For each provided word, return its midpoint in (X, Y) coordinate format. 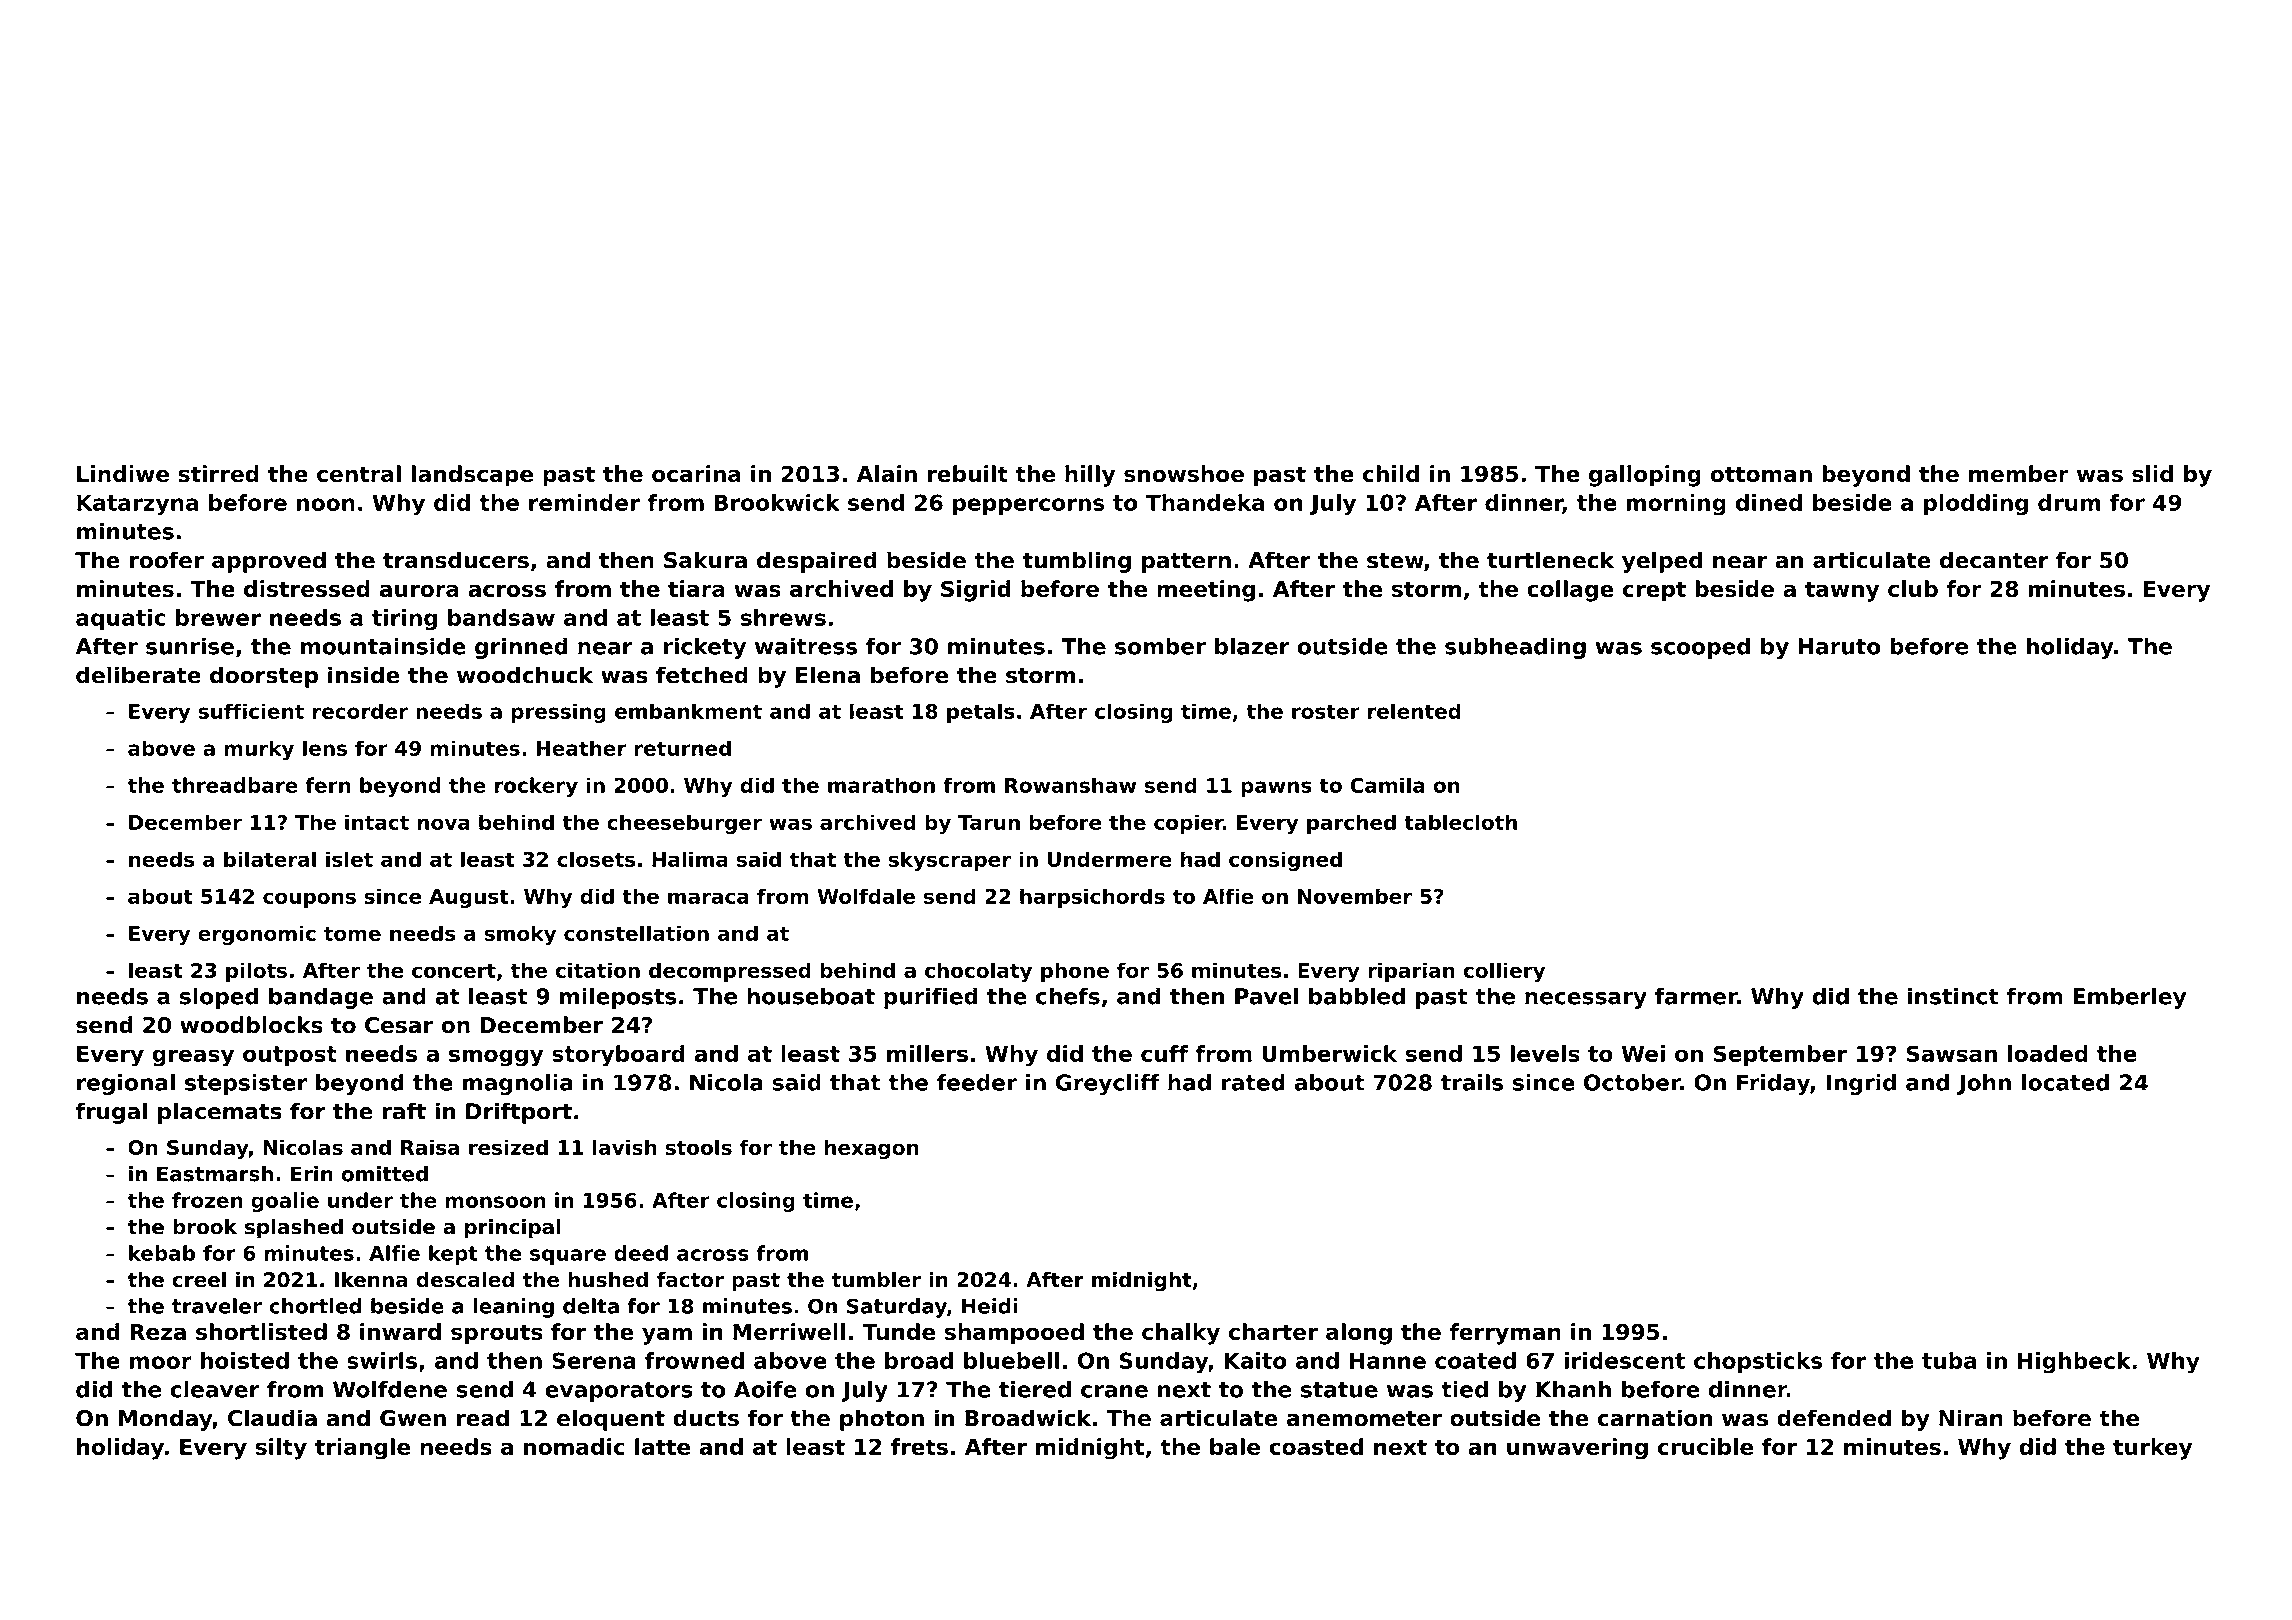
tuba (1949, 1360)
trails (1472, 1082)
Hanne (1388, 1360)
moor (161, 1362)
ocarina (696, 473)
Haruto (1840, 646)
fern (327, 785)
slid (2152, 473)
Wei (1643, 1053)
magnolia (518, 1084)
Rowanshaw (1070, 785)
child (1391, 473)
